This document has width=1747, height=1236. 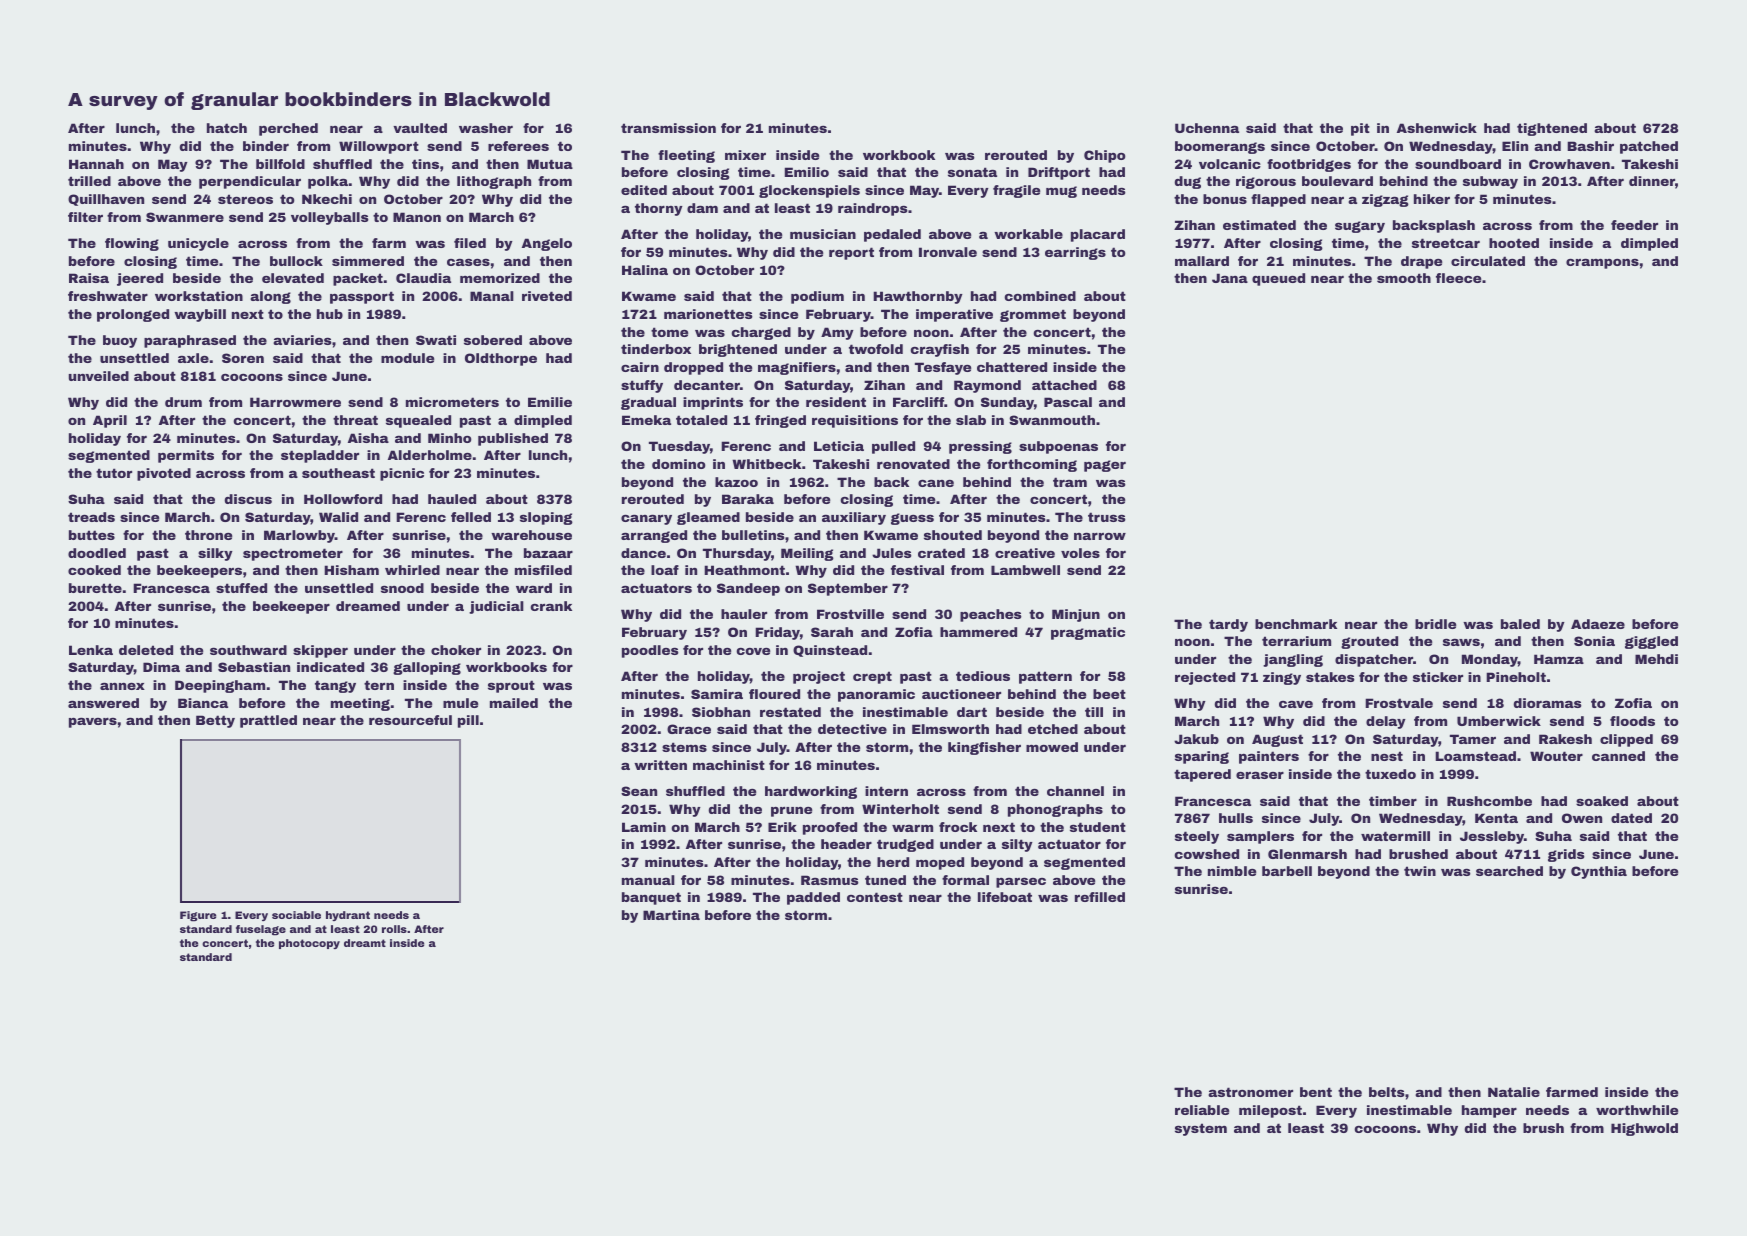 What do you see at coordinates (198, 916) in the document?
I see `Figure` at bounding box center [198, 916].
